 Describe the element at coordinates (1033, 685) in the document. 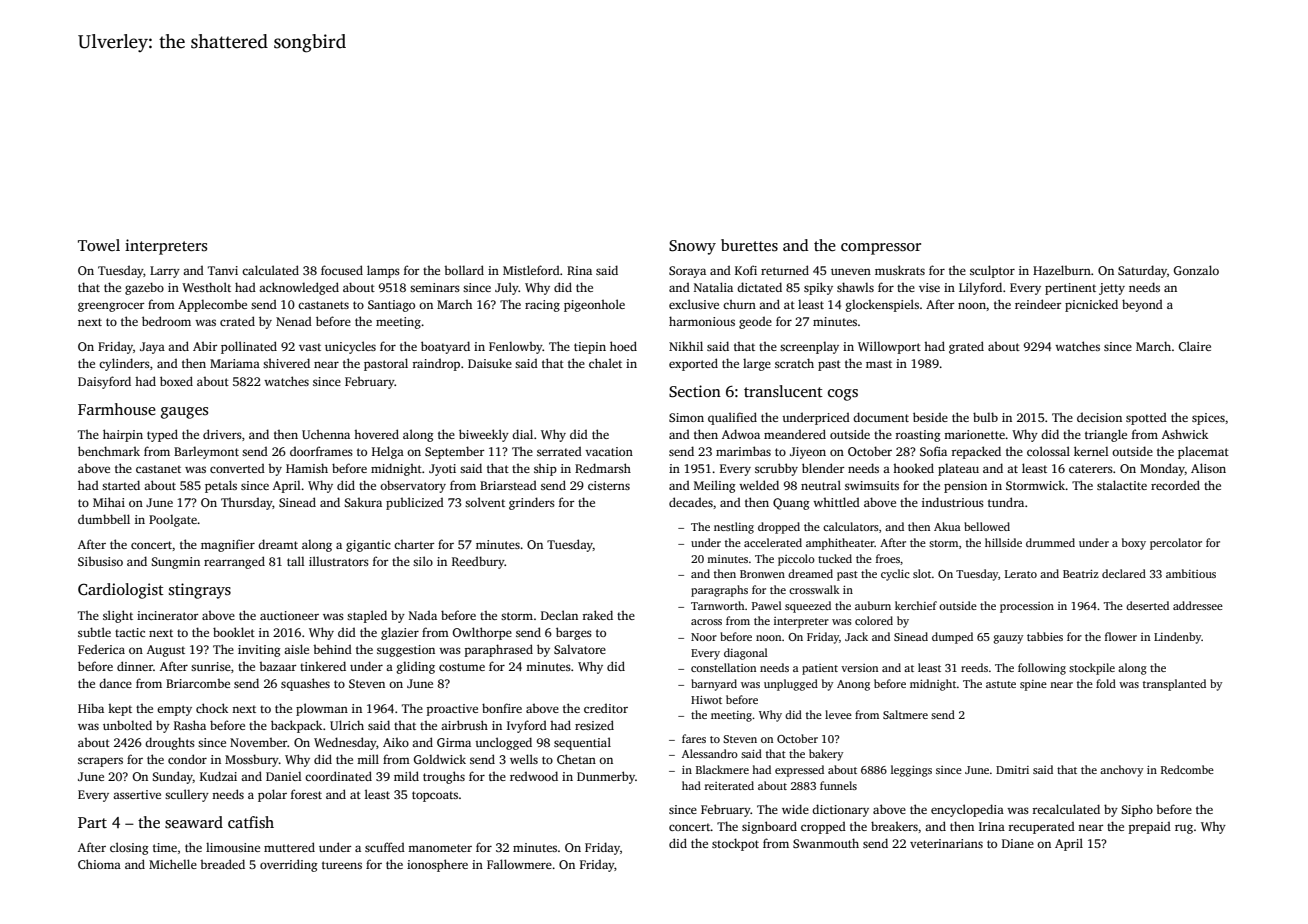

I see `spine` at that location.
